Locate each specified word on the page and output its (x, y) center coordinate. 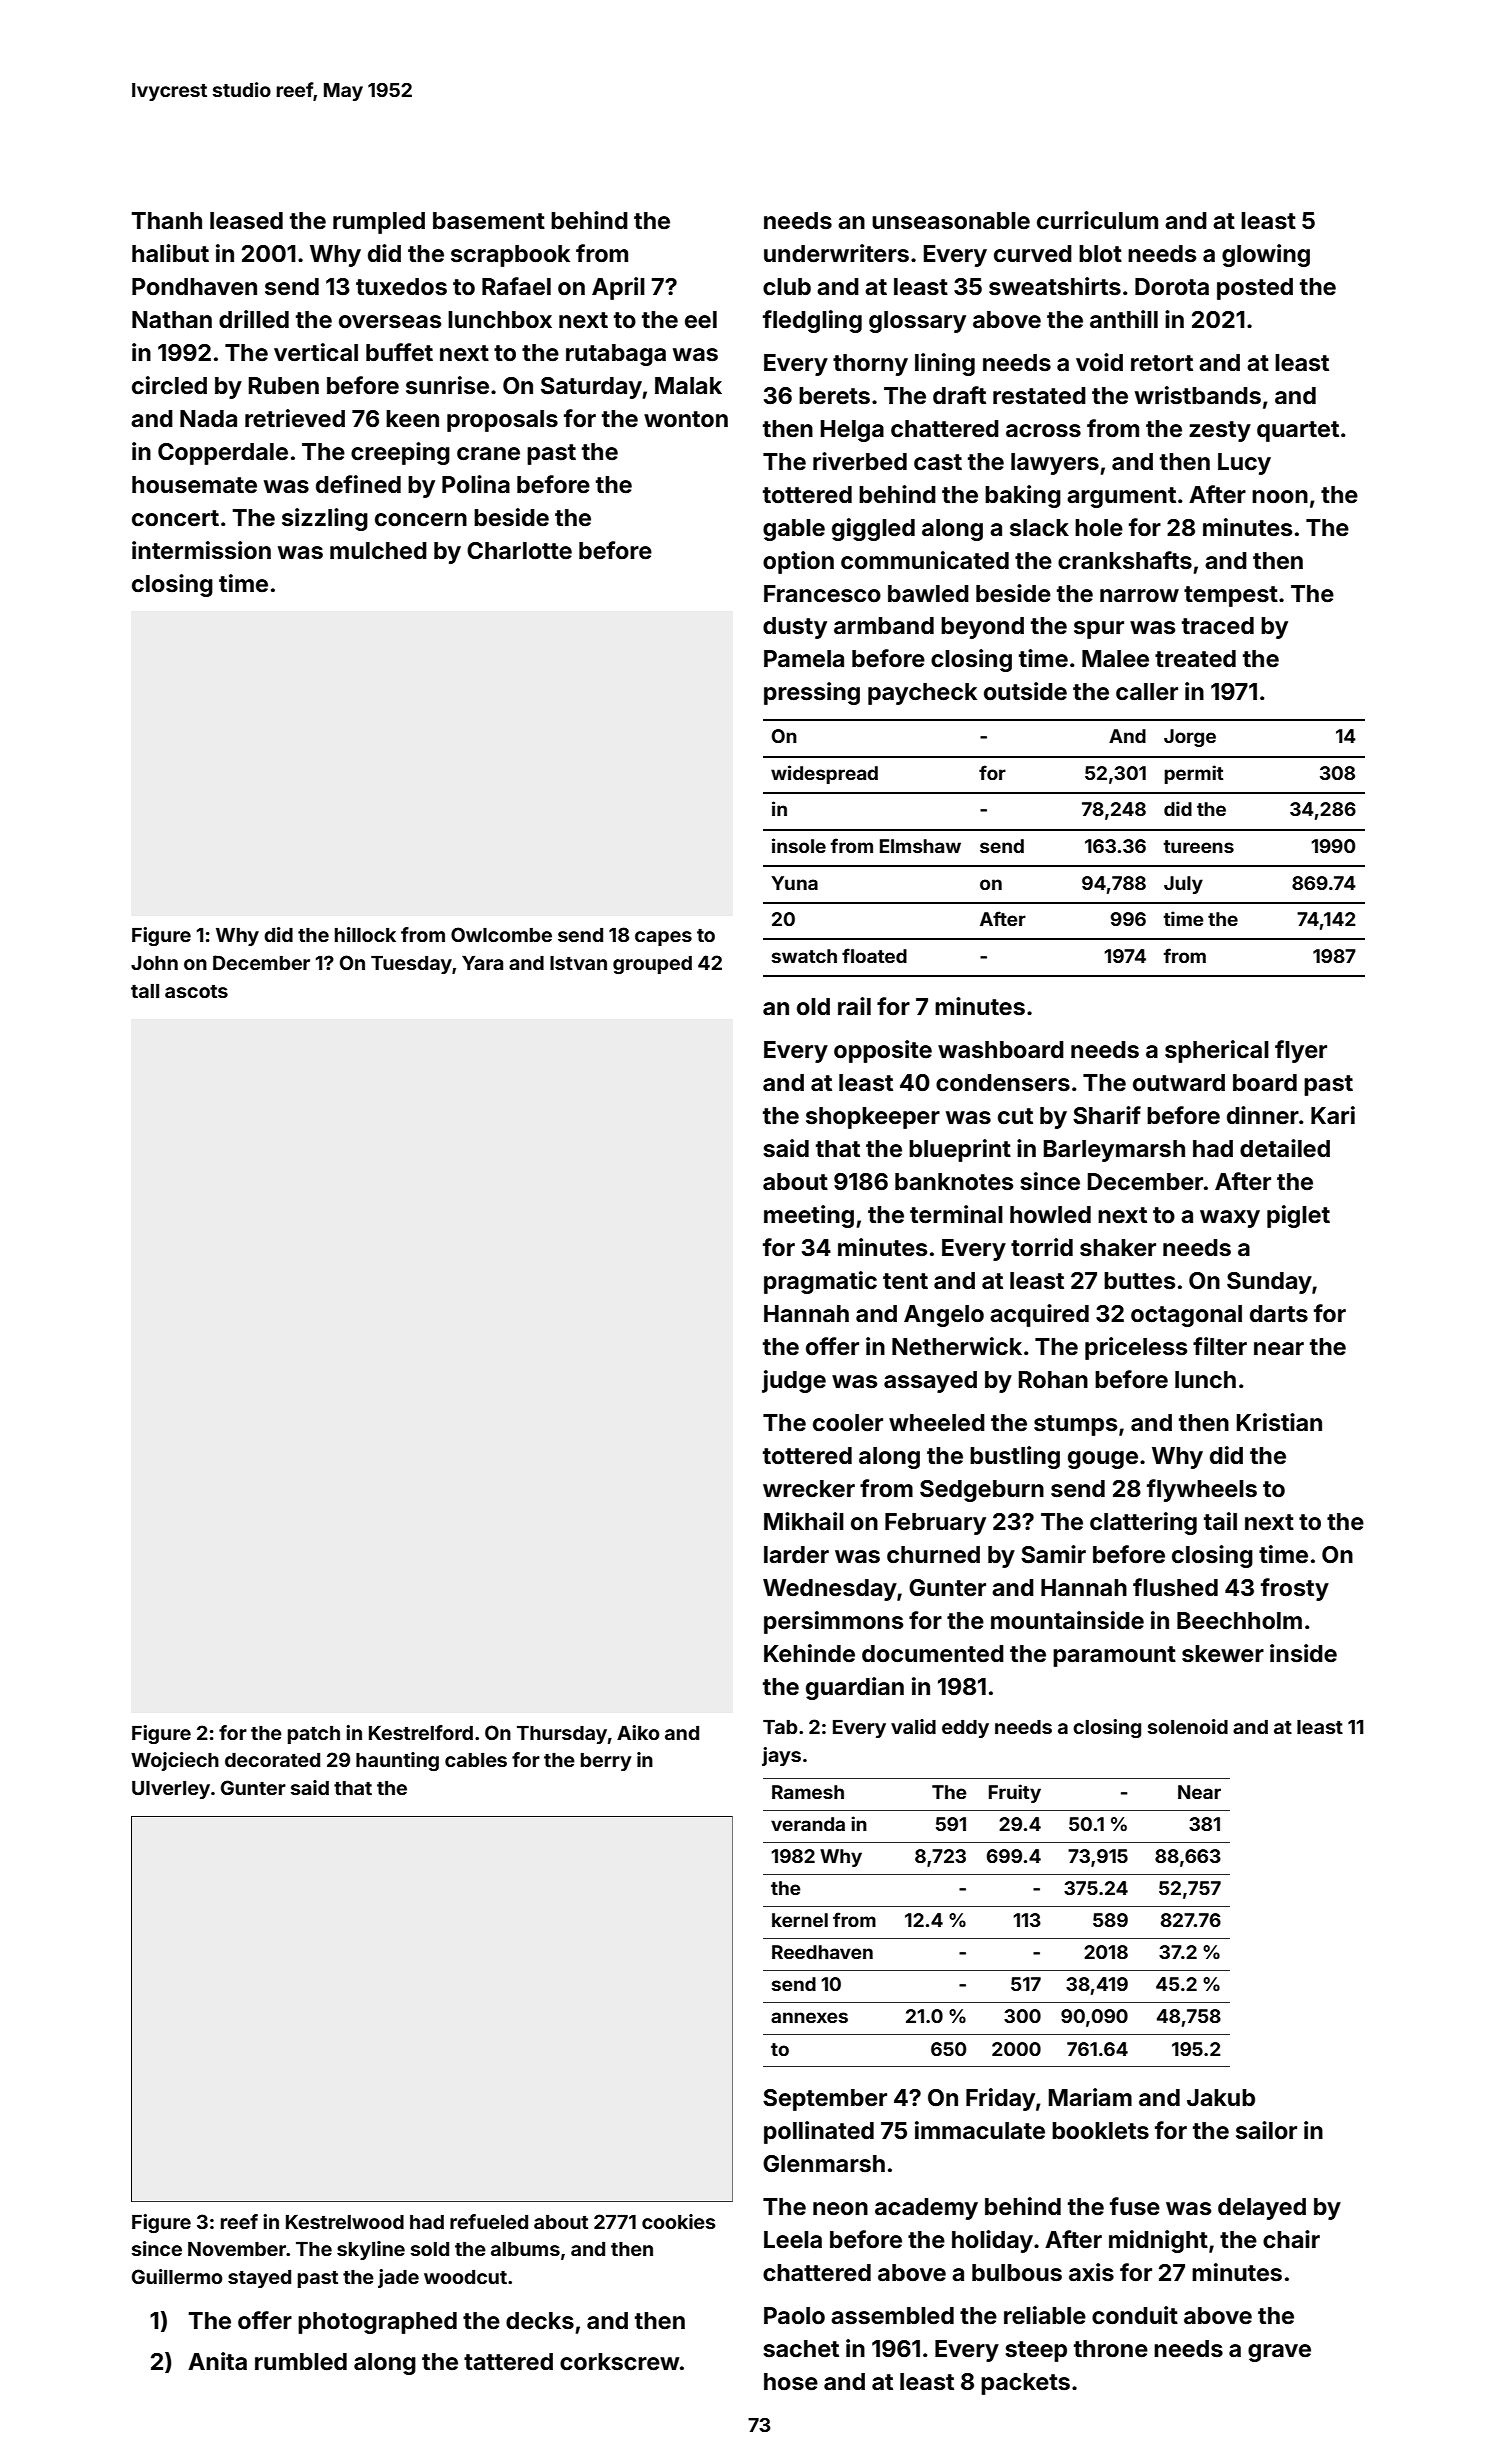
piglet (1298, 1216)
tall (145, 991)
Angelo (944, 1316)
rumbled (301, 2362)
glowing (1266, 255)
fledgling (812, 321)
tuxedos (401, 287)
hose (791, 2382)
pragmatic (820, 1282)
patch (314, 1735)
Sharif (1107, 1115)
